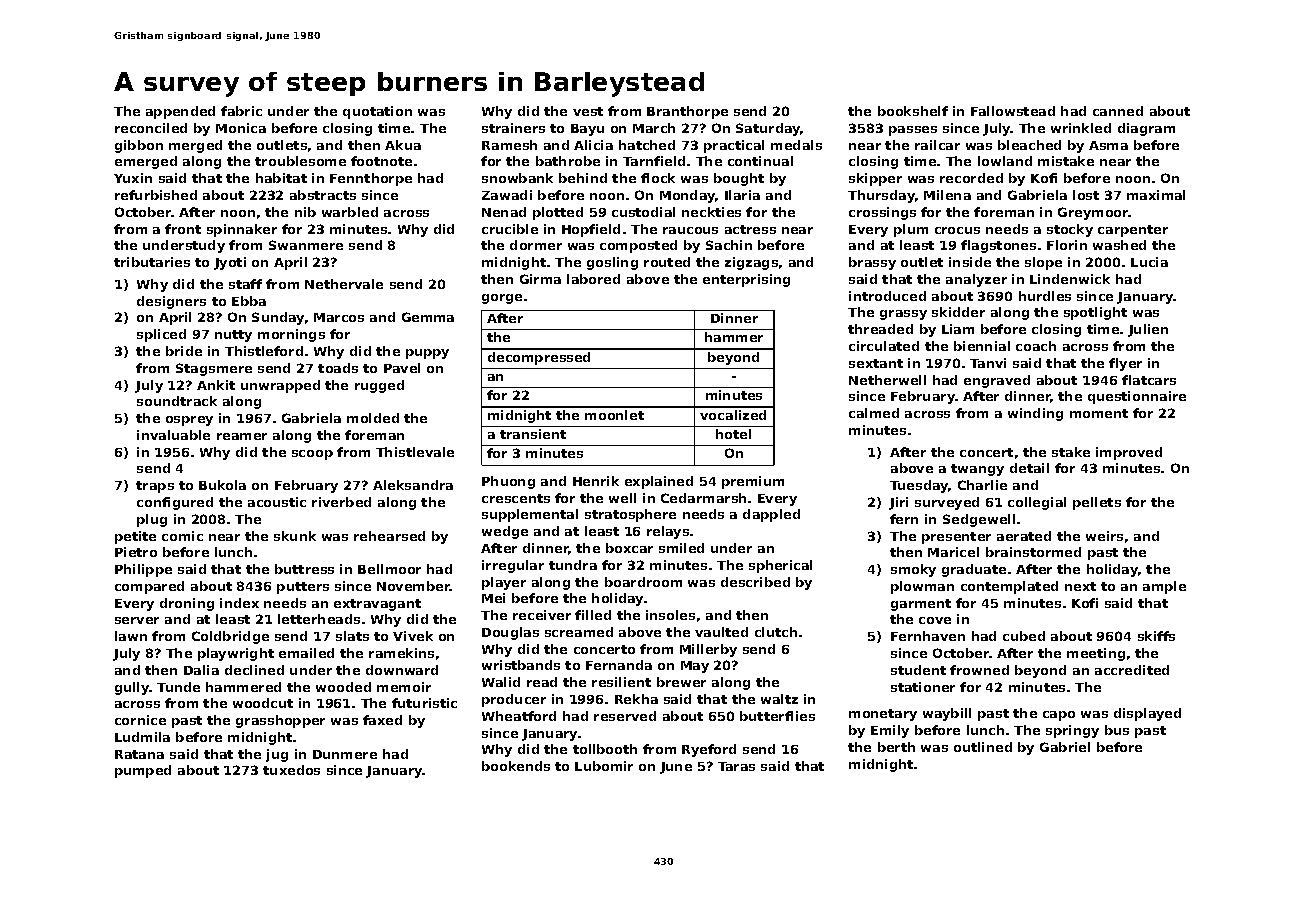  Describe the element at coordinates (1024, 536) in the image. I see `aerated` at that location.
